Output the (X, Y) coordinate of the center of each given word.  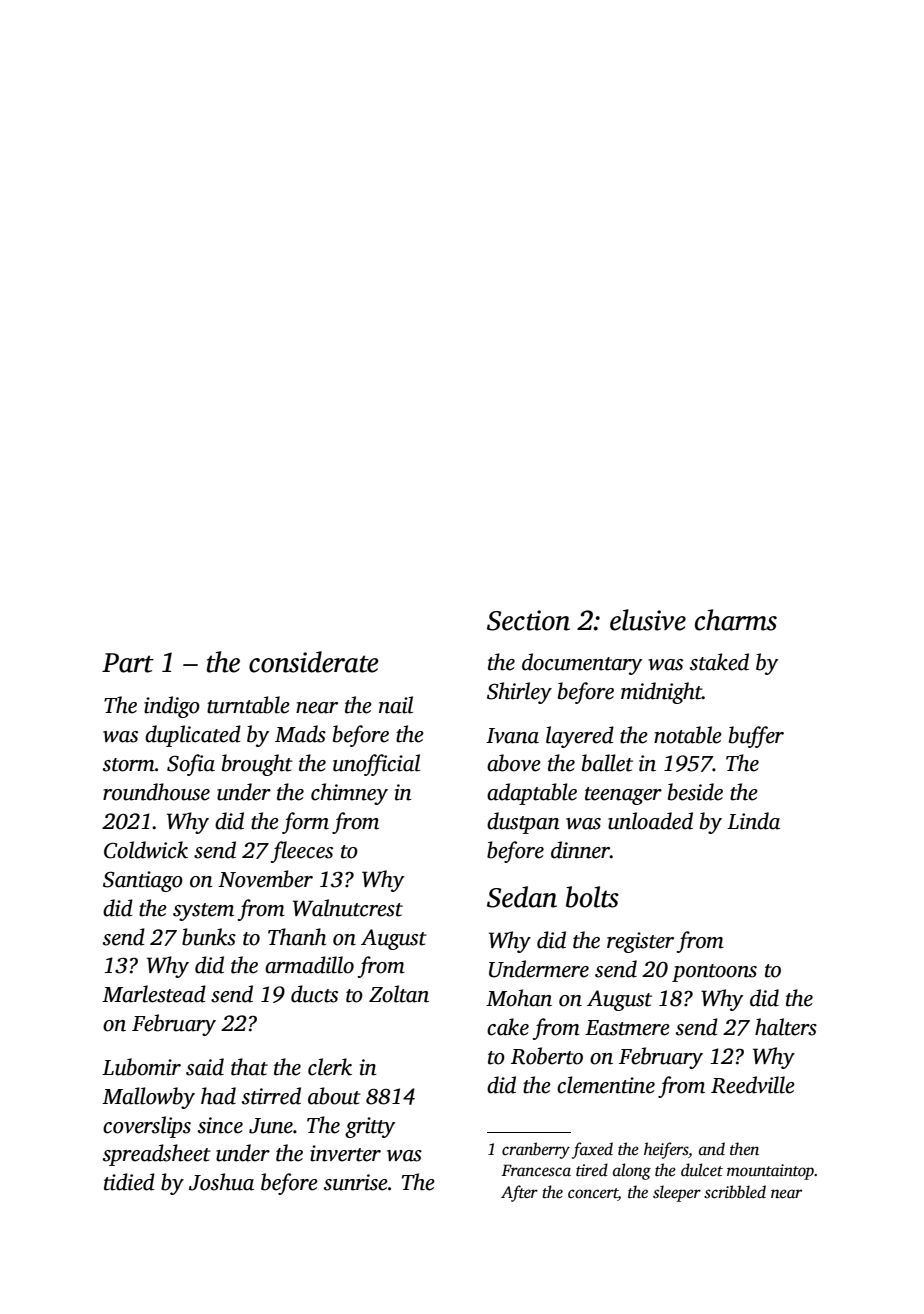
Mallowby (148, 1098)
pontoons (714, 973)
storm (129, 765)
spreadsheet (157, 1155)
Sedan (522, 897)
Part (128, 663)
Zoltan (399, 994)
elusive (648, 620)
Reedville (753, 1085)
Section (528, 620)
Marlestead (154, 994)
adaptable (532, 794)
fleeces (302, 852)
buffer (756, 737)
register (640, 942)
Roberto (547, 1056)
